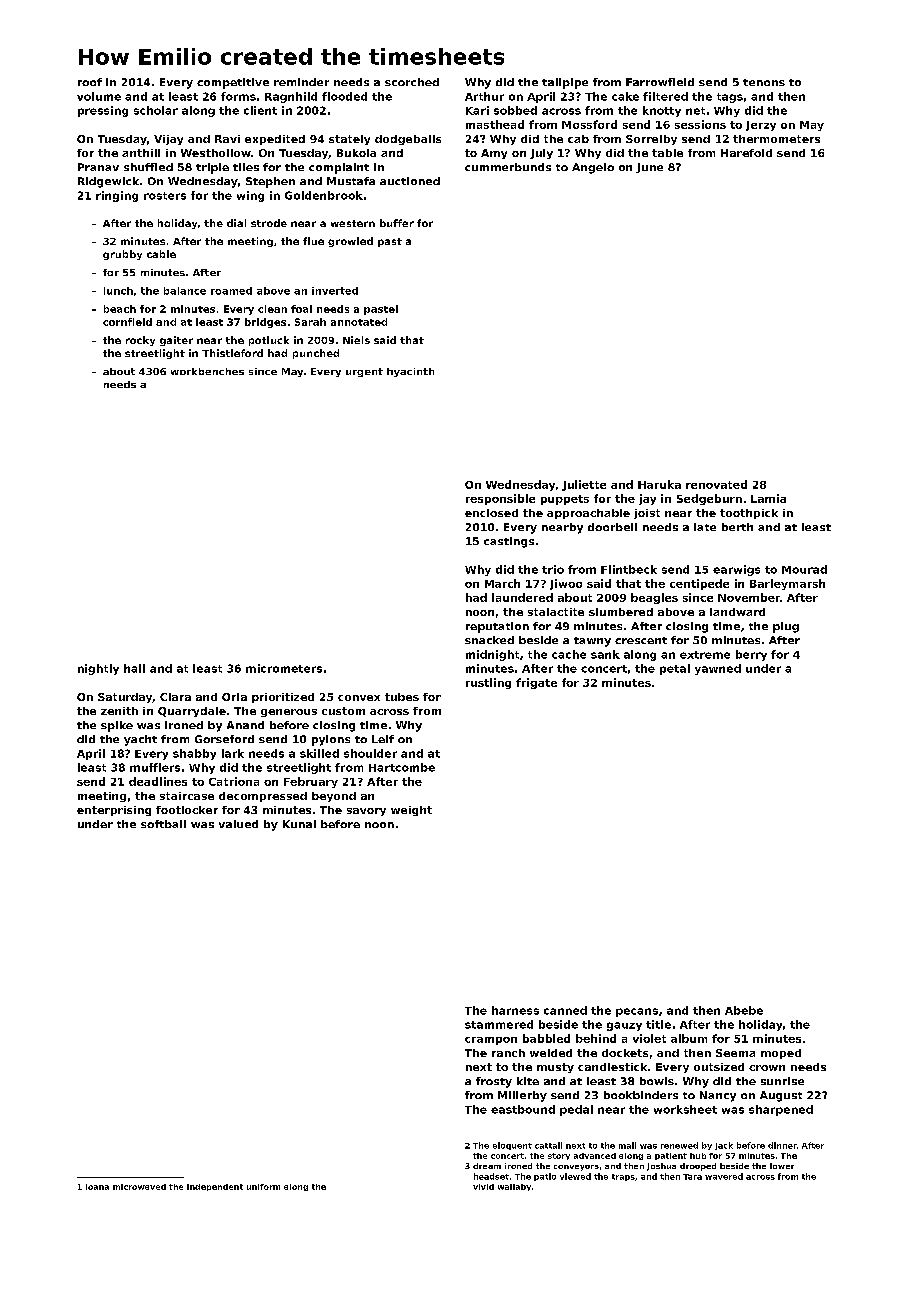 The width and height of the screenshot is (908, 1316). Describe the element at coordinates (768, 498) in the screenshot. I see `Lamia` at that location.
